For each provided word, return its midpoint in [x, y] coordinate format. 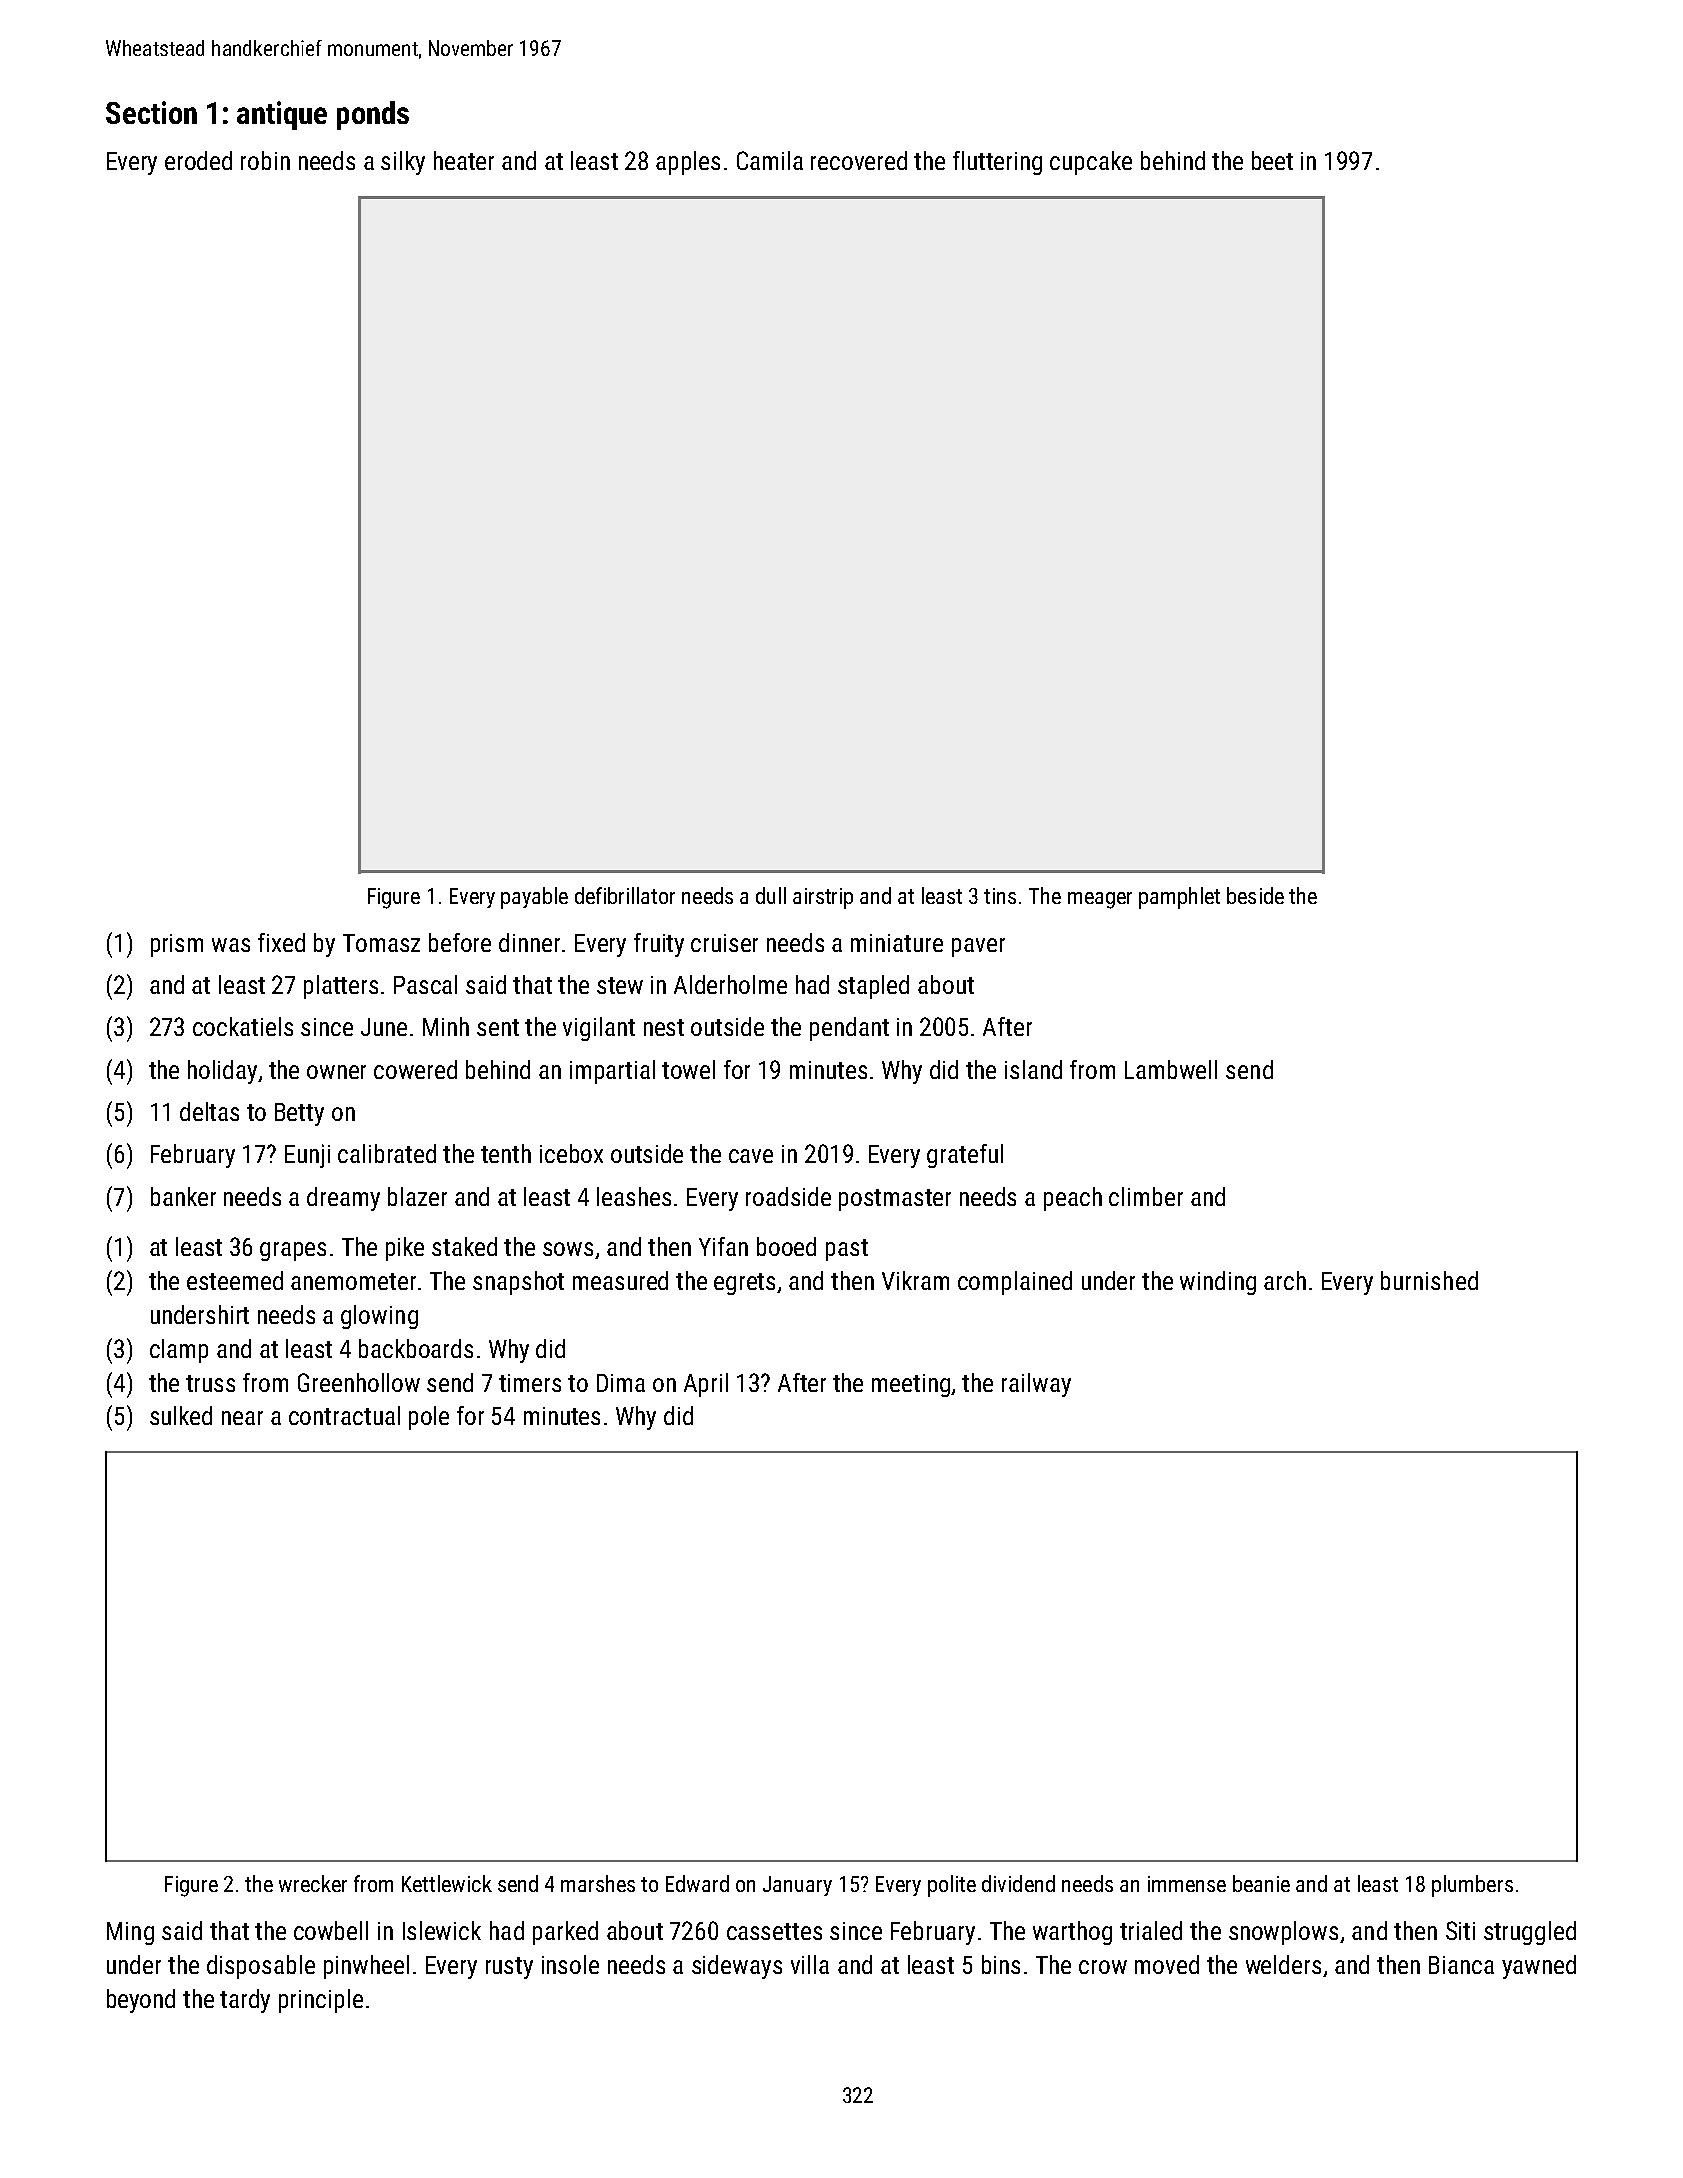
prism [177, 945]
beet [1272, 160]
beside [1255, 895]
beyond [141, 2001]
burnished [1429, 1280]
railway [1036, 1385]
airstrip [823, 898]
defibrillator [625, 895]
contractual [344, 1415]
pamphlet [1179, 898]
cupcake [1091, 163]
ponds [373, 115]
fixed [281, 942]
